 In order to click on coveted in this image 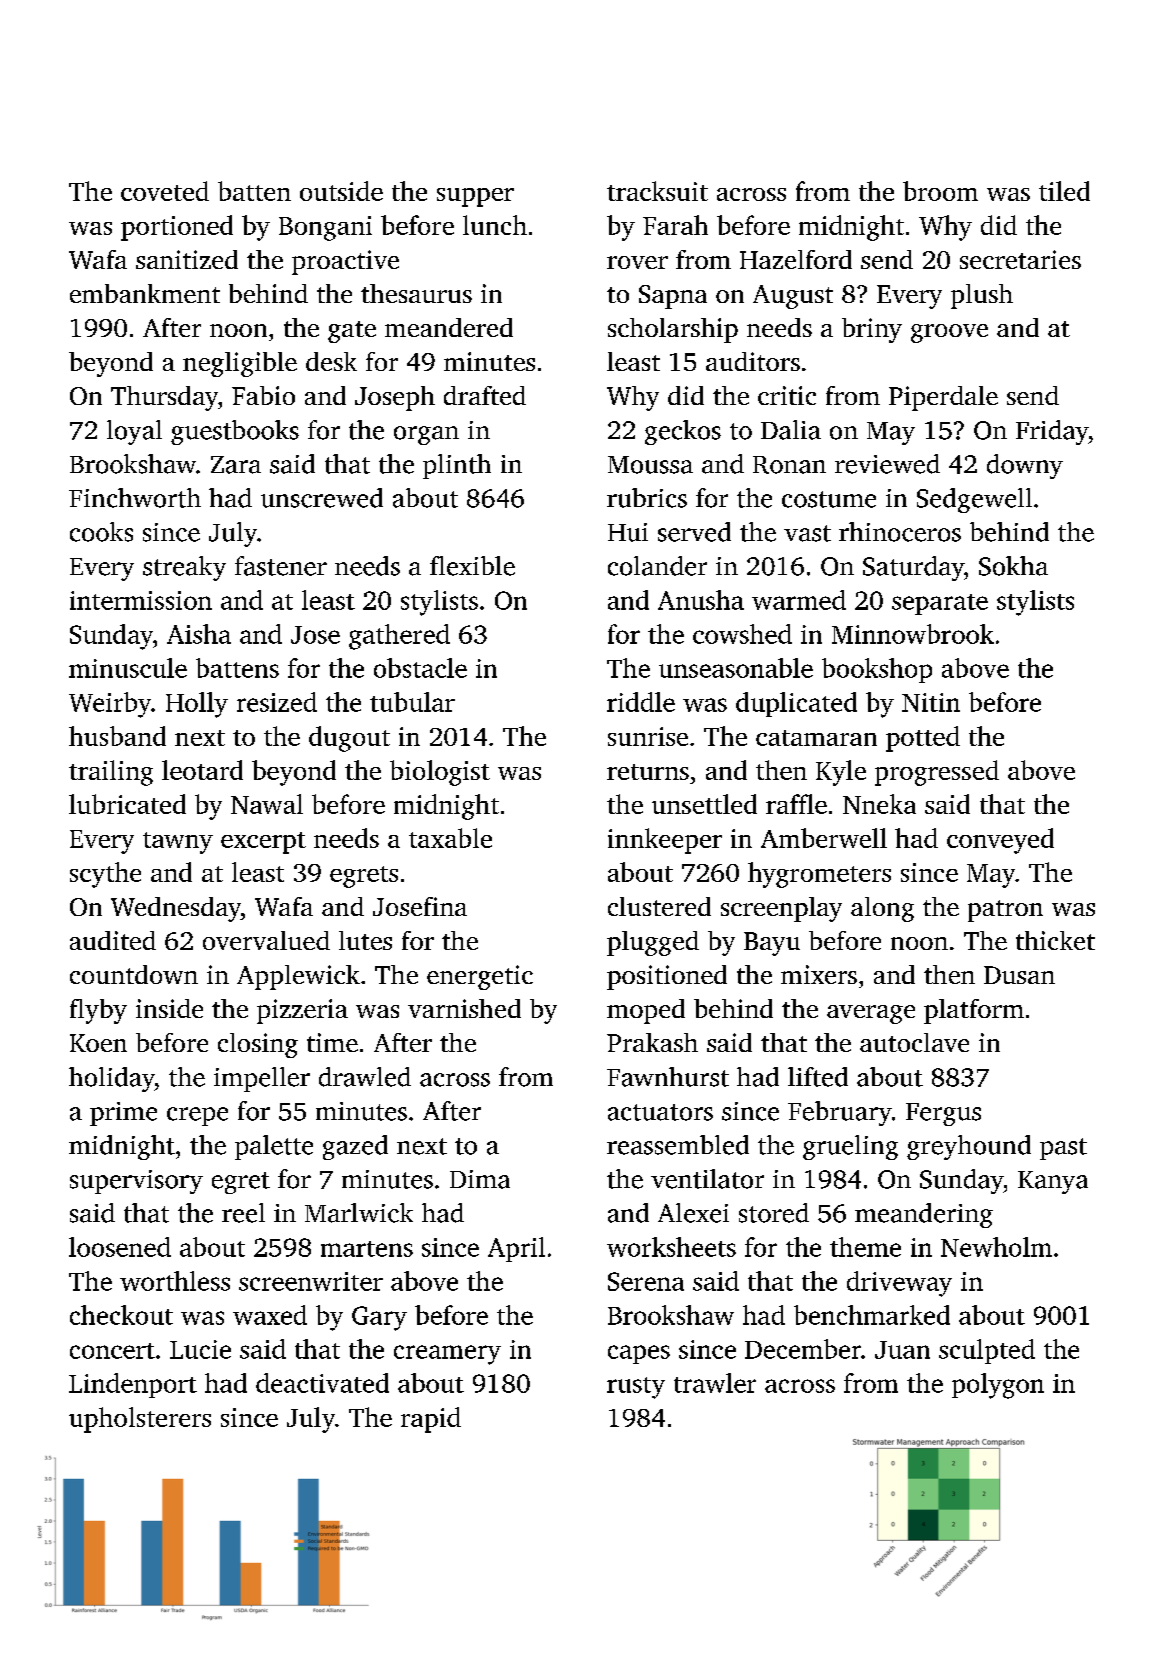, I will do `click(165, 191)`.
